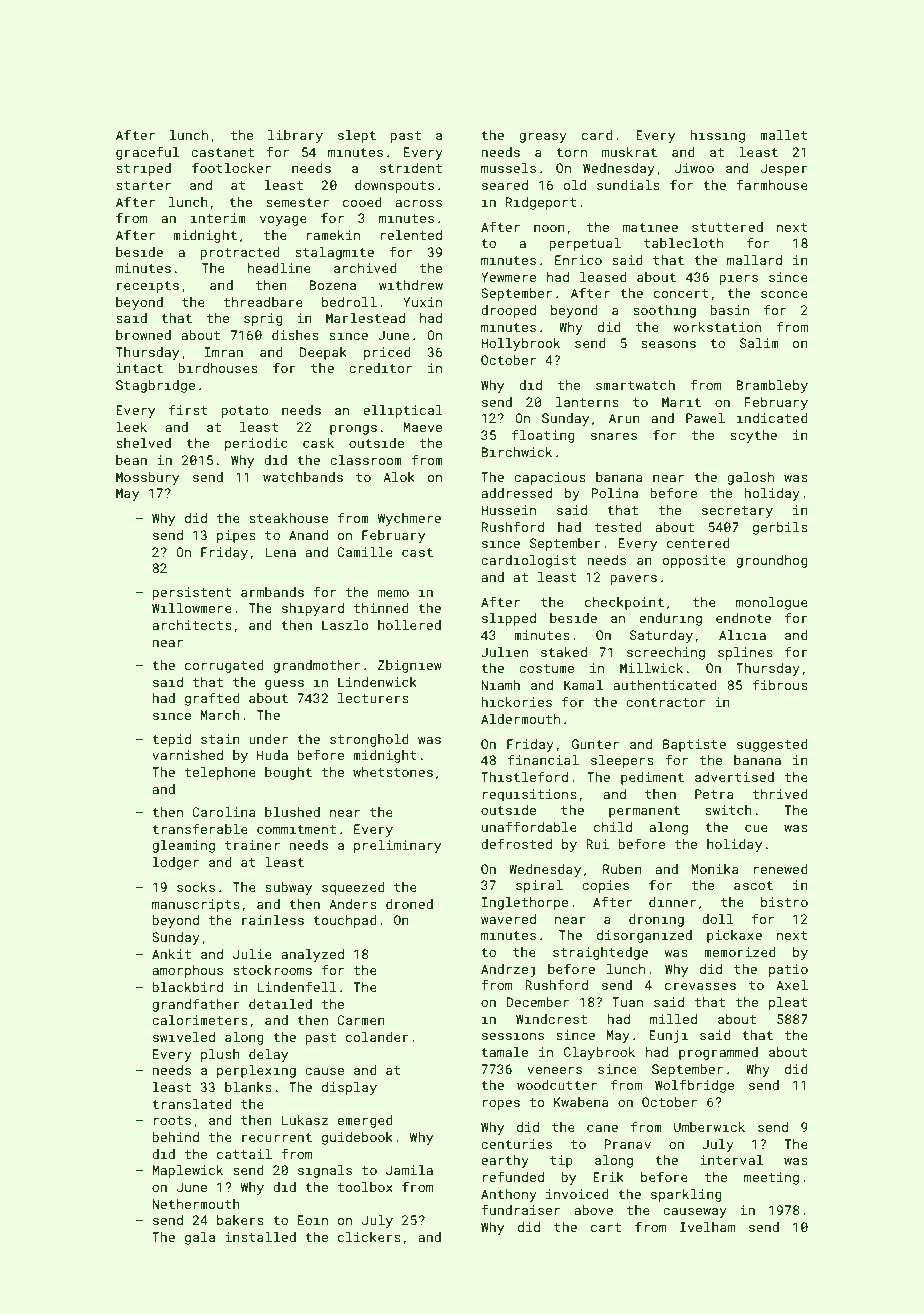 This screenshot has width=924, height=1314. Describe the element at coordinates (231, 167) in the screenshot. I see `footlocker` at that location.
